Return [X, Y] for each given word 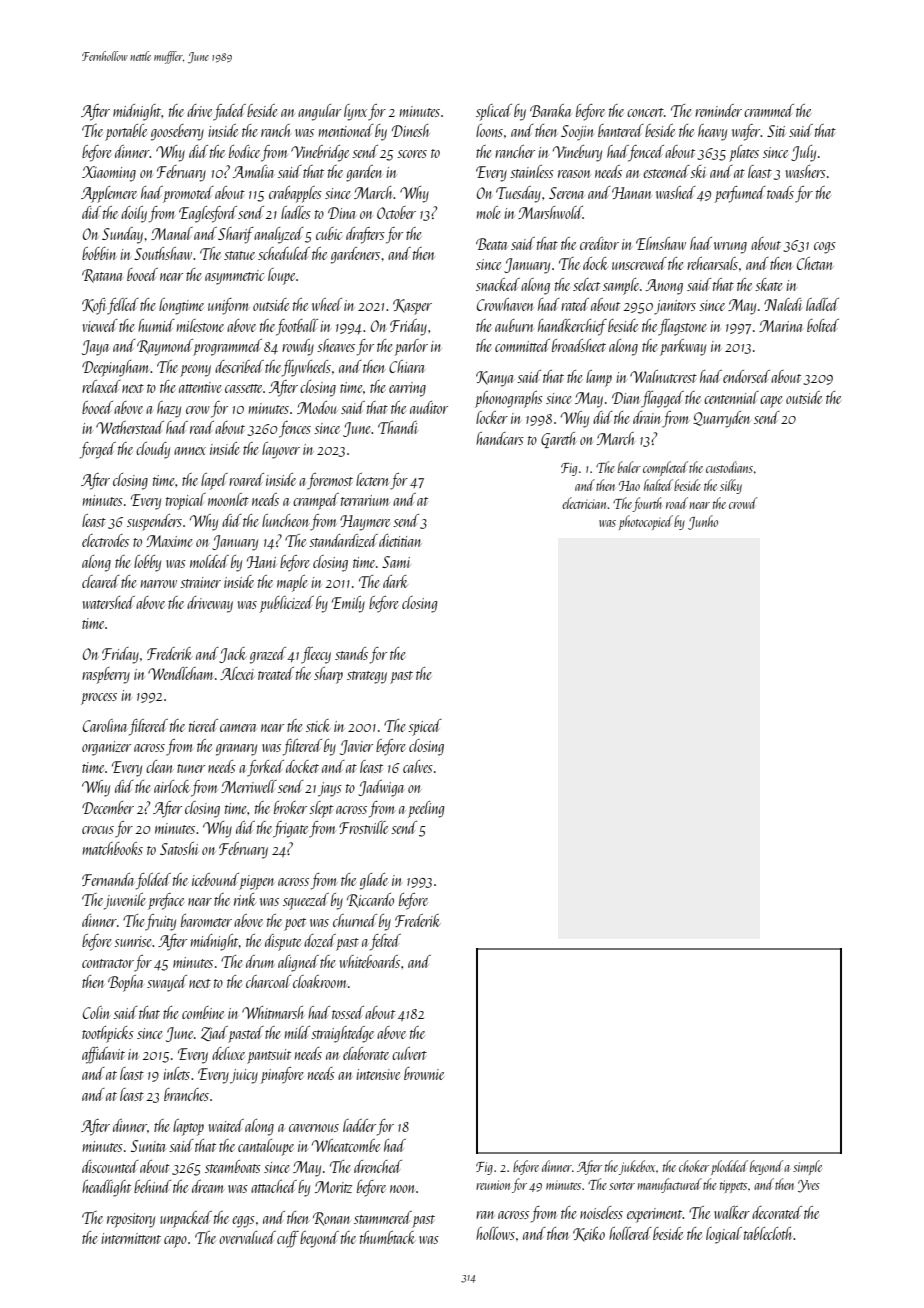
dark [395, 581]
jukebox [637, 1167]
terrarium [365, 500]
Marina [781, 326]
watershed [109, 602]
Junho [703, 522]
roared [246, 479]
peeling [426, 809]
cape [771, 402]
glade [374, 881]
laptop [188, 1127]
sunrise [133, 941]
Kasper [412, 307]
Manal [172, 233]
